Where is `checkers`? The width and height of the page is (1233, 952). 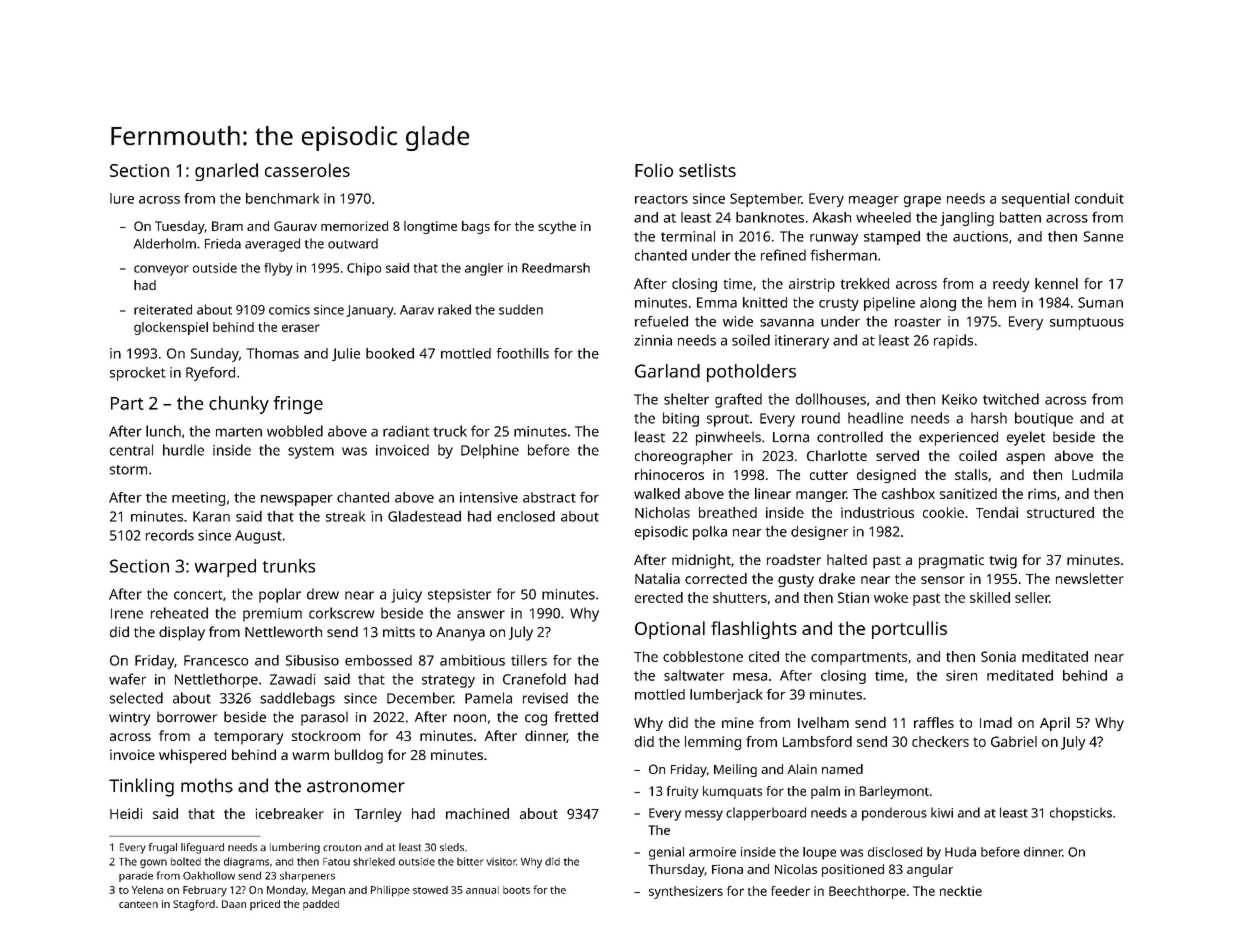
checkers is located at coordinates (940, 741).
